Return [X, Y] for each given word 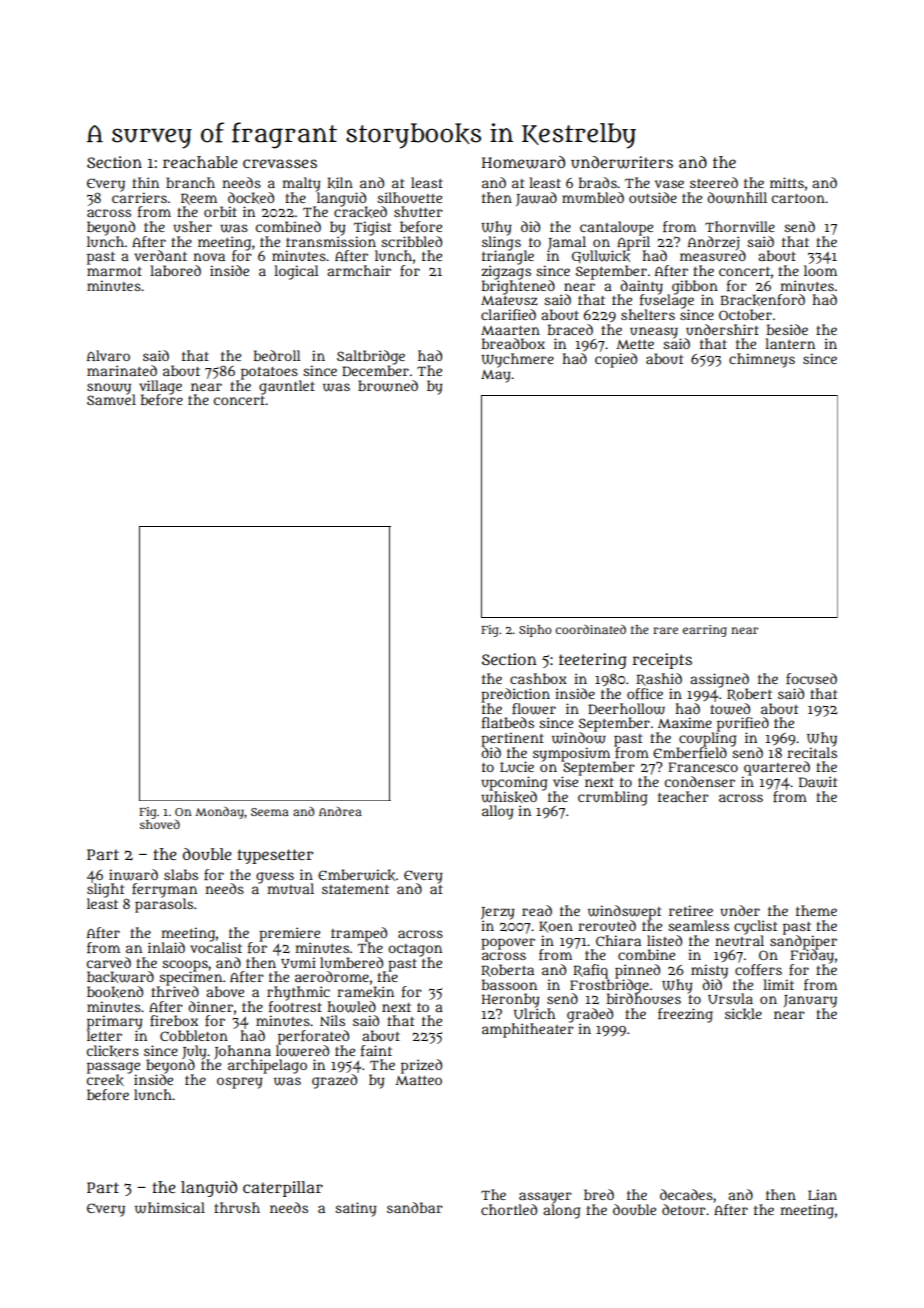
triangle [508, 257]
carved [109, 962]
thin [145, 182]
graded [590, 1015]
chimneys [762, 360]
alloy [498, 812]
